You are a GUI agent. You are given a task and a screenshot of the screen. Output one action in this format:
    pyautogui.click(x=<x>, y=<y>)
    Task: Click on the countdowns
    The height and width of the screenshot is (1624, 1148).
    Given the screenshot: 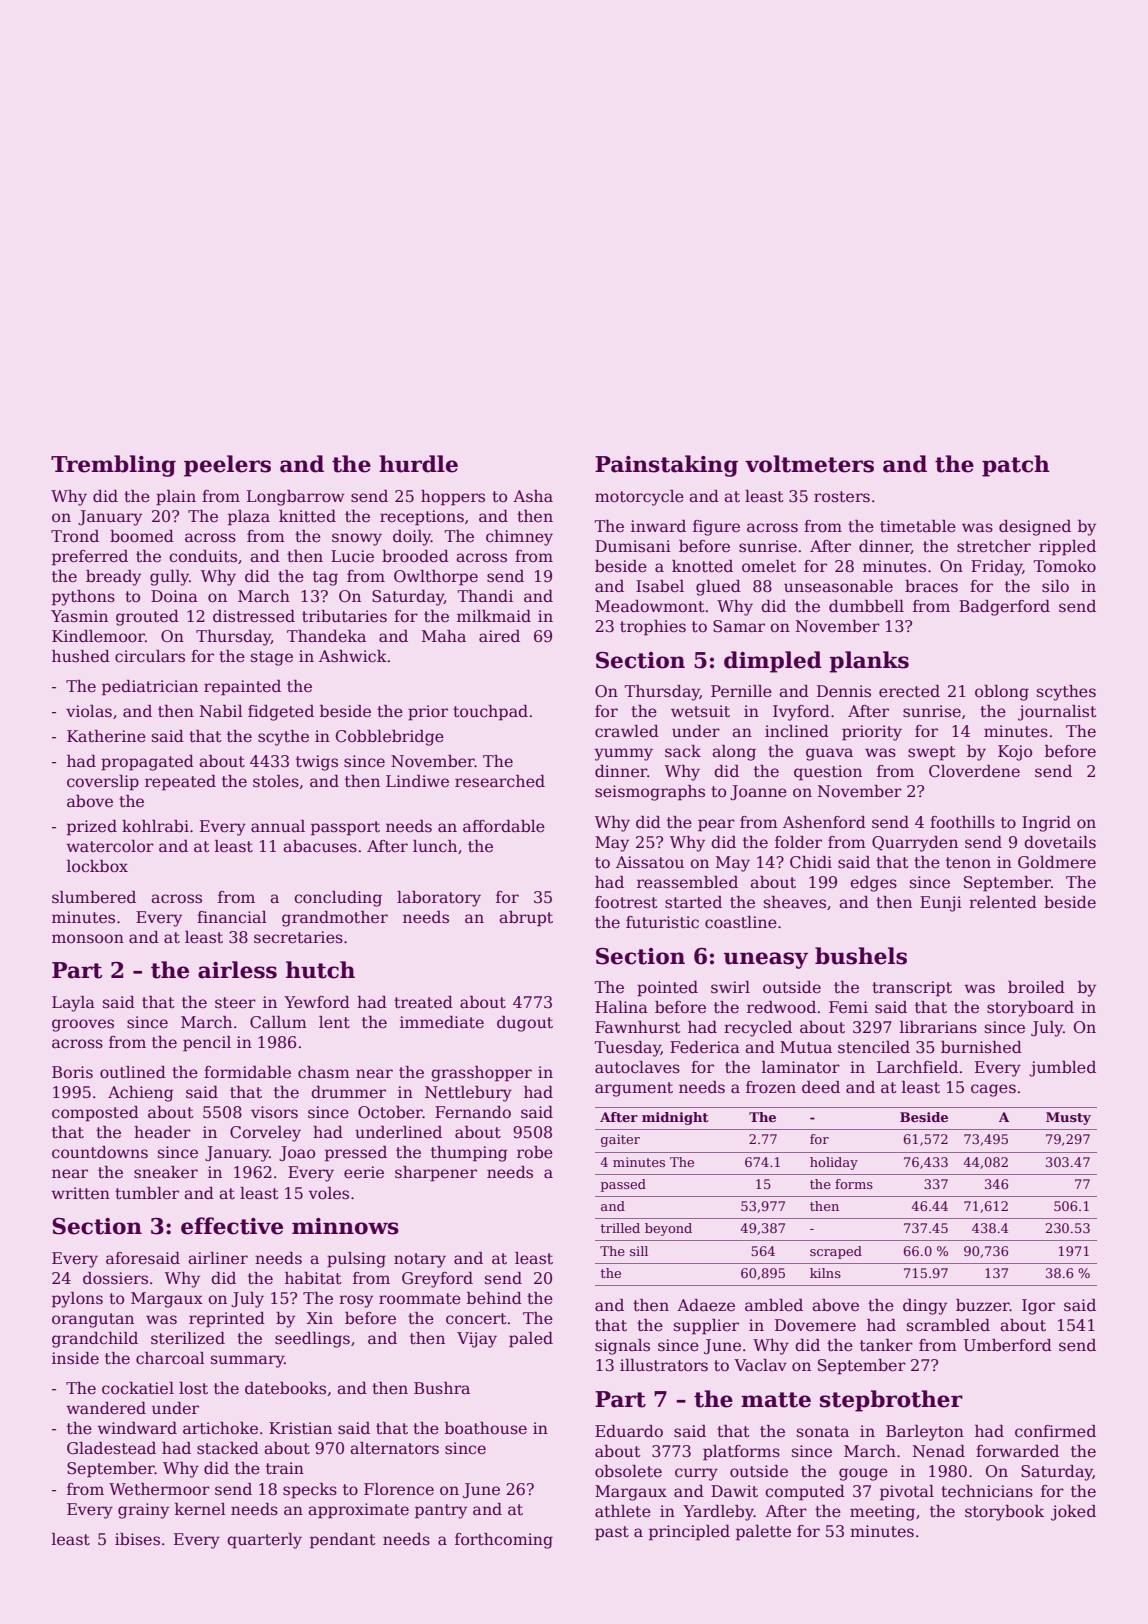 What is the action you would take?
    pyautogui.click(x=100, y=1152)
